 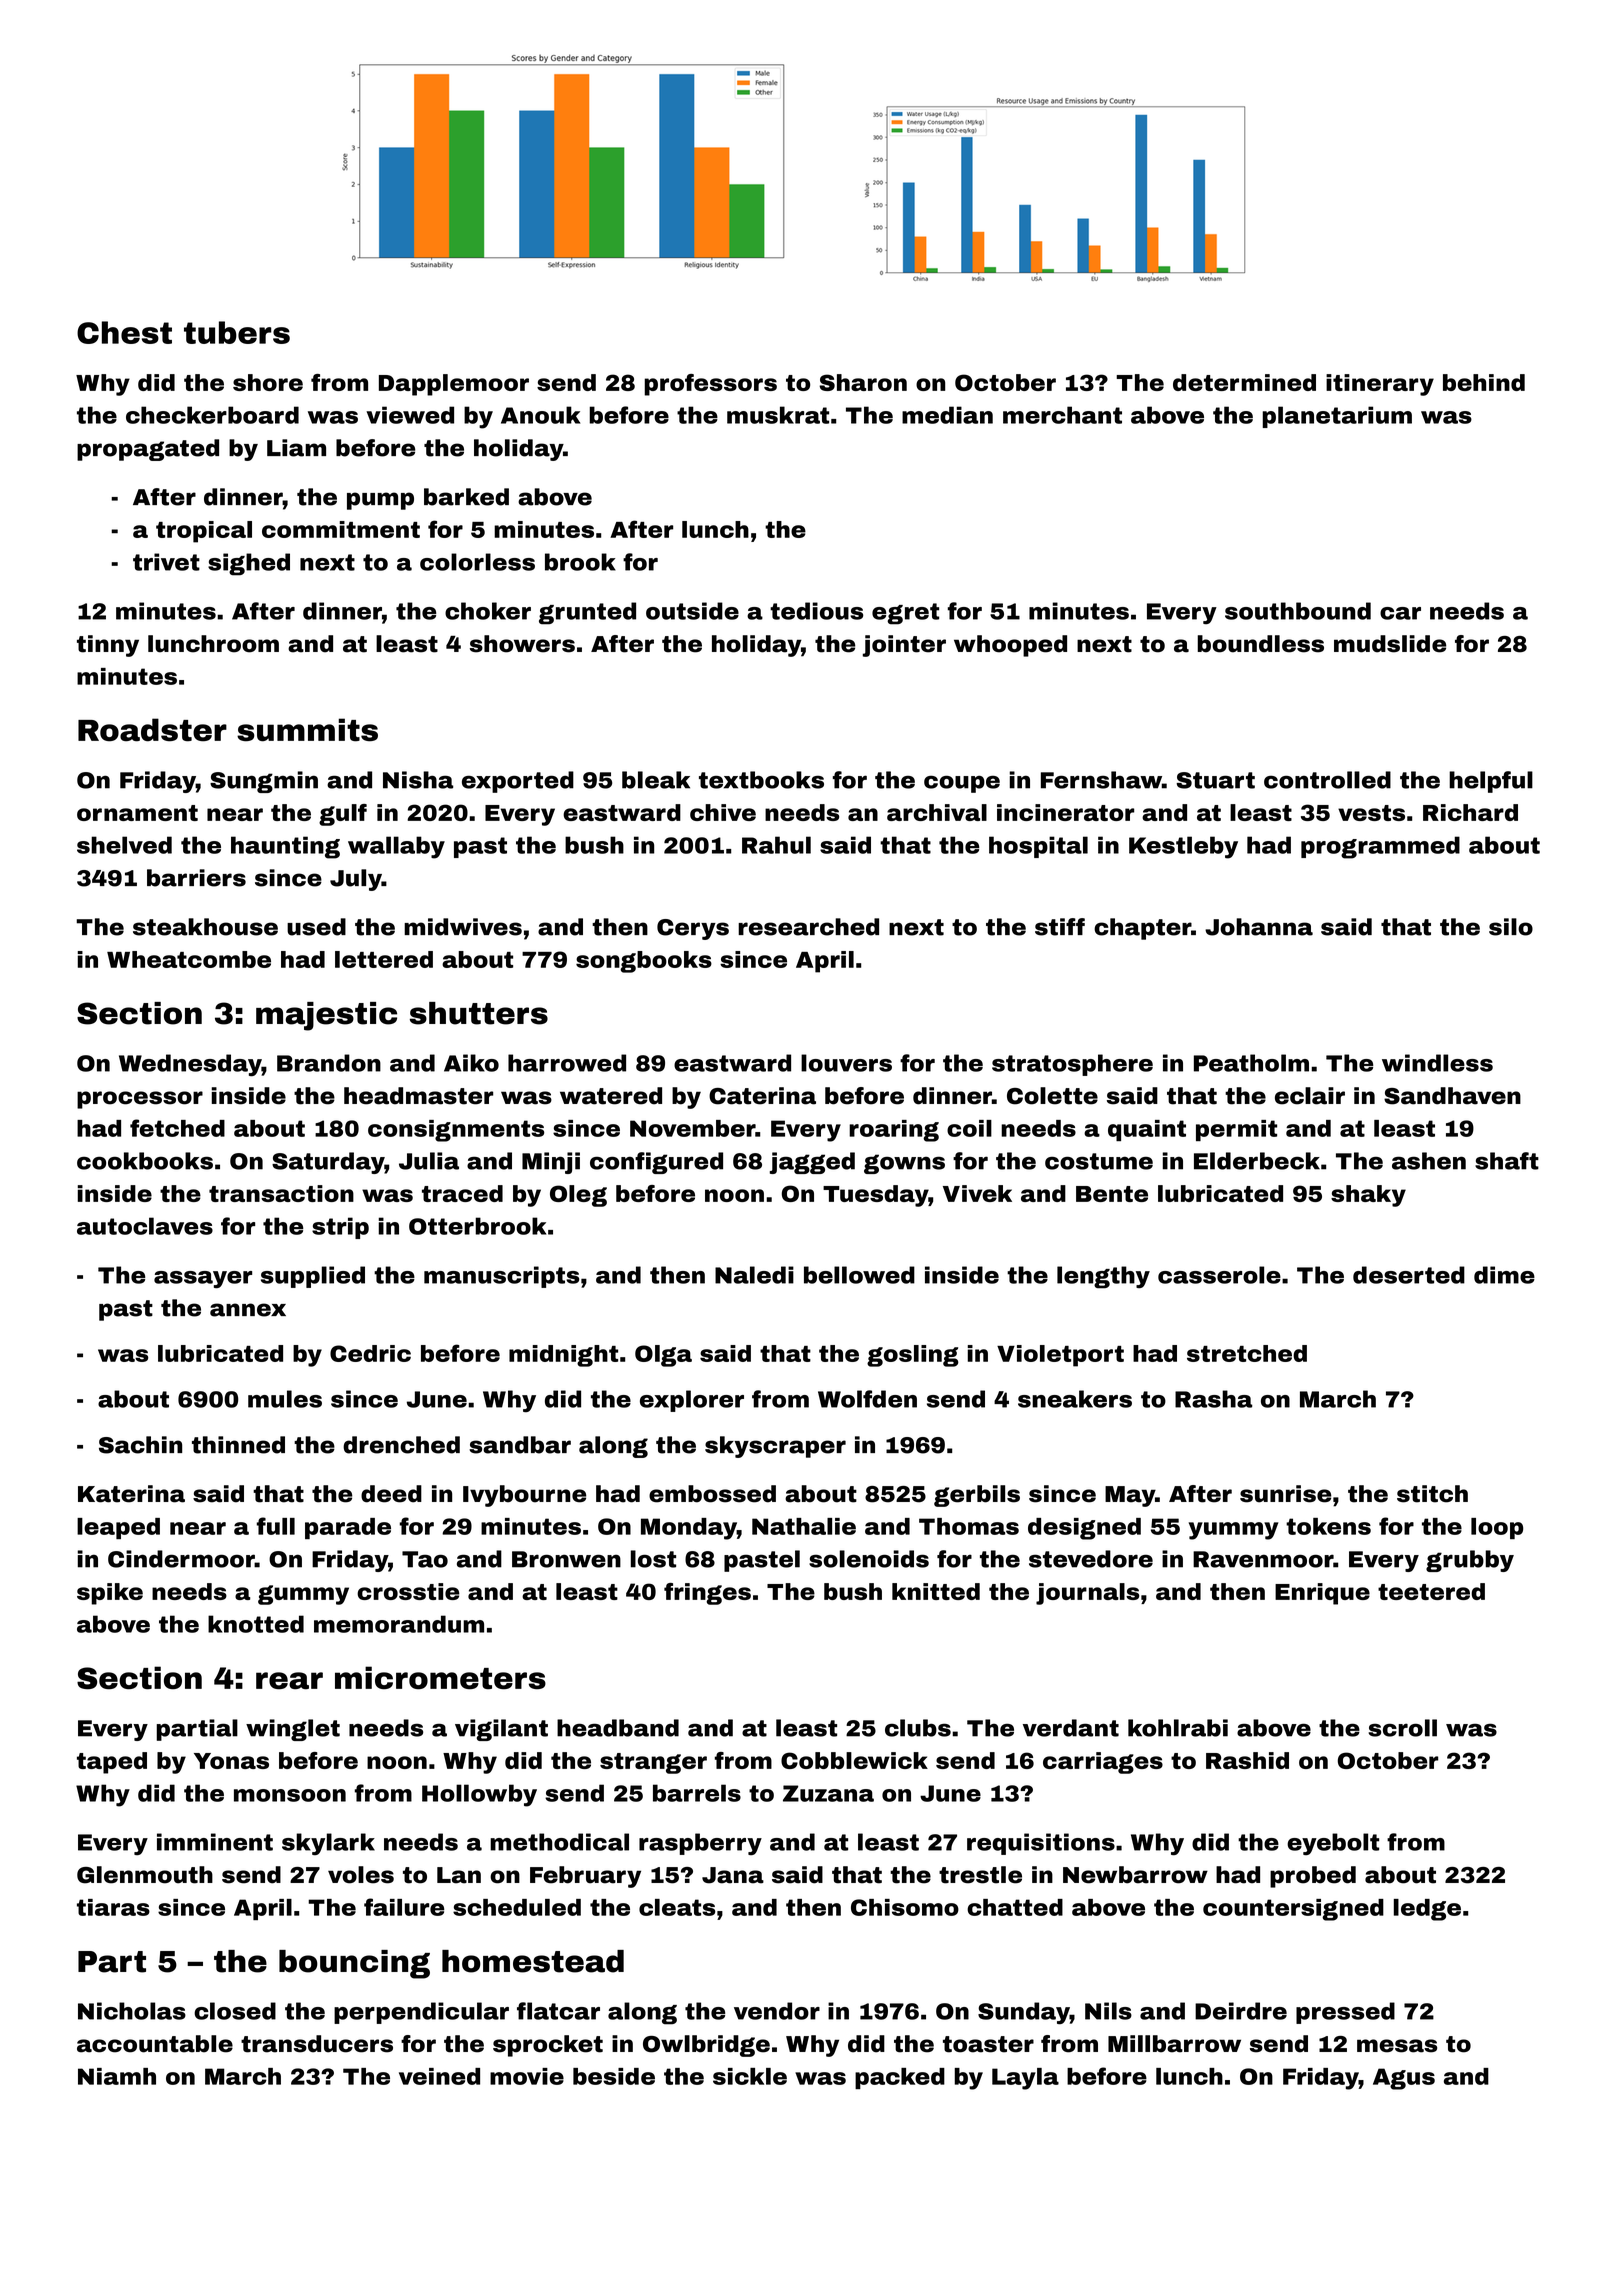 I want to click on designed, so click(x=1084, y=1529).
